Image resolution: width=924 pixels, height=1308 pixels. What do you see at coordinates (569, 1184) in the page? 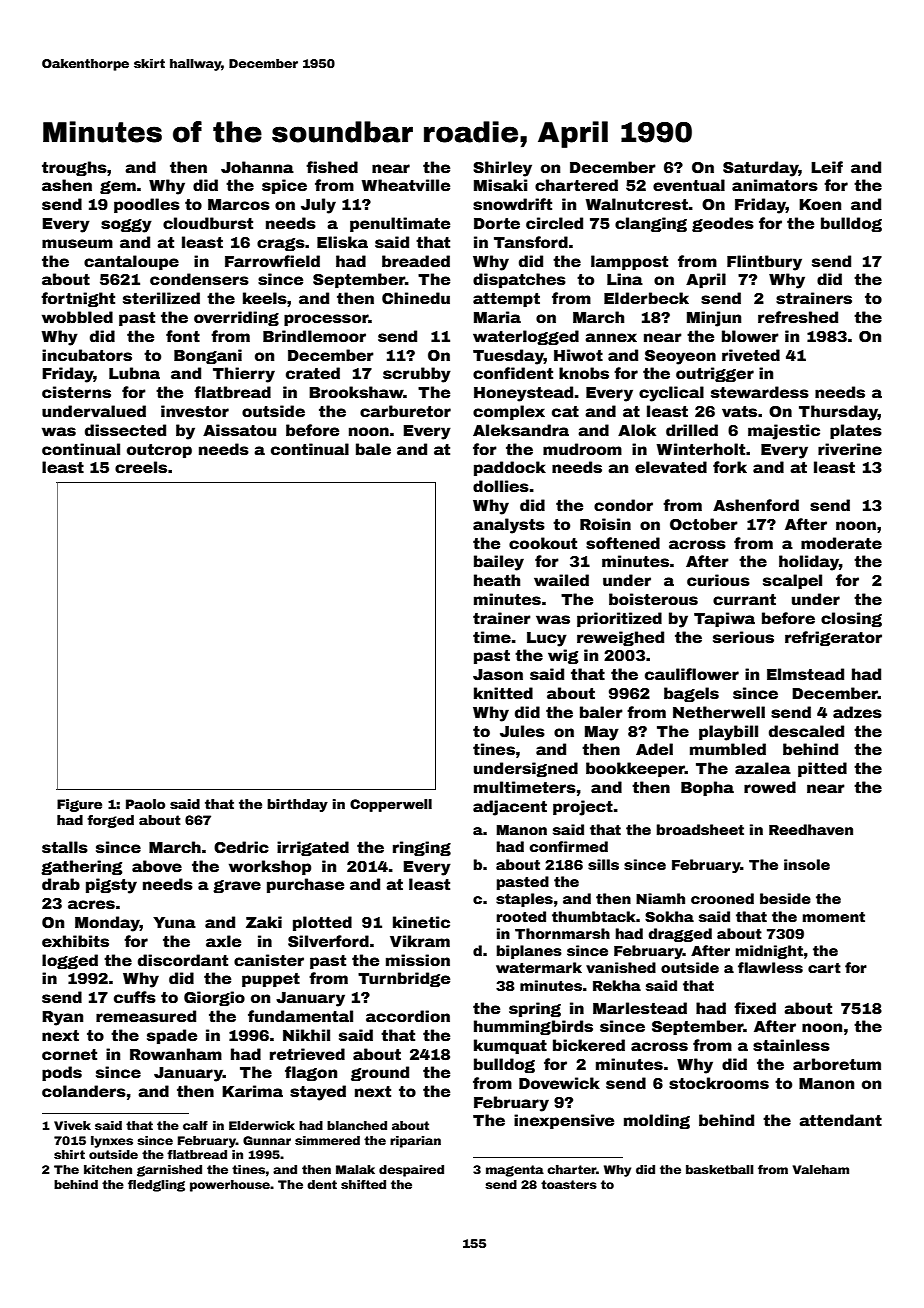
I see `toasters` at bounding box center [569, 1184].
